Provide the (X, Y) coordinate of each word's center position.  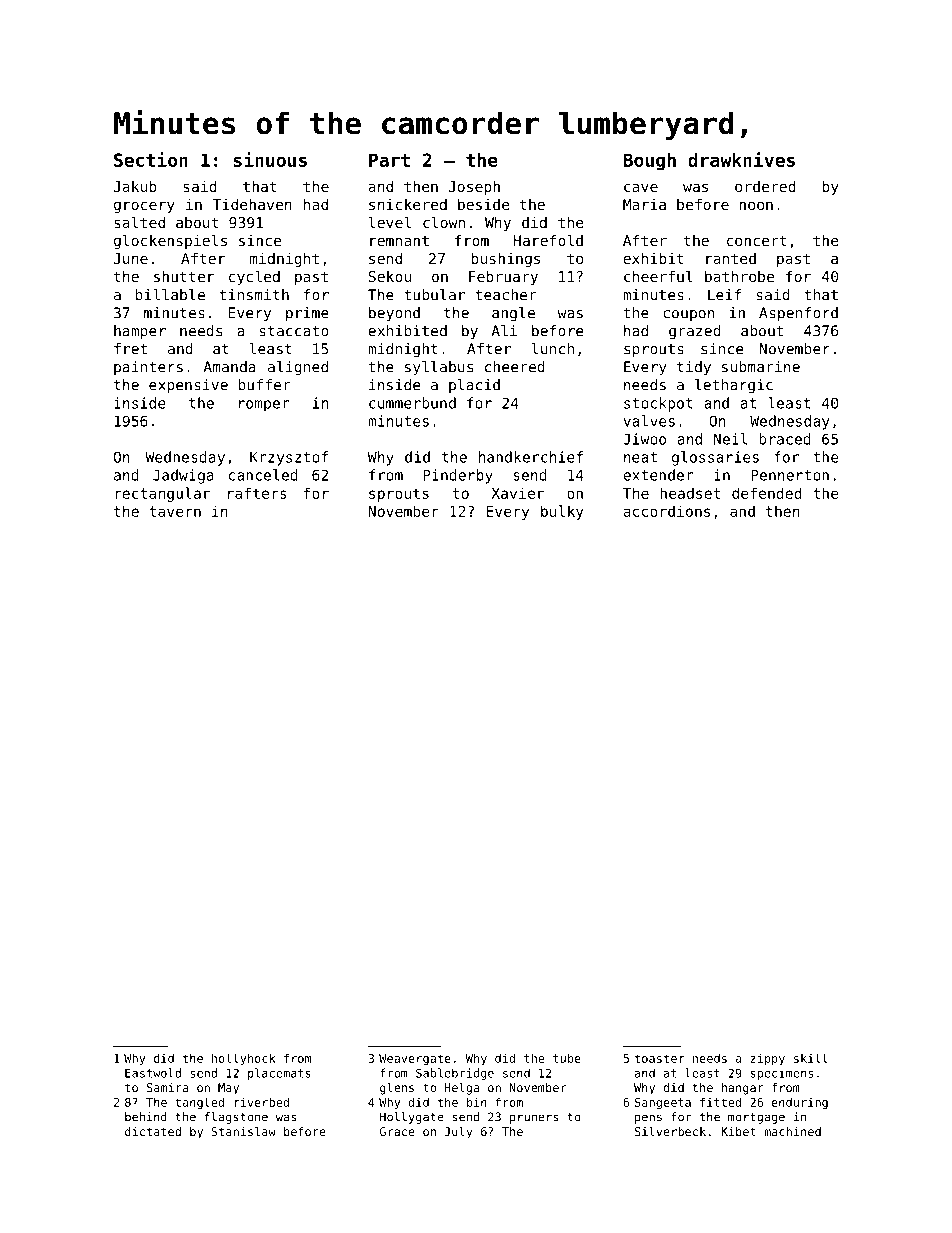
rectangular (162, 494)
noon (756, 205)
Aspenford (798, 314)
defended (767, 493)
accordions (666, 511)
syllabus (439, 368)
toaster (659, 1058)
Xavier (517, 493)
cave (641, 188)
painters (148, 368)
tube (567, 1058)
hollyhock (243, 1059)
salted (139, 222)
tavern (175, 511)
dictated (153, 1131)
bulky (562, 512)
